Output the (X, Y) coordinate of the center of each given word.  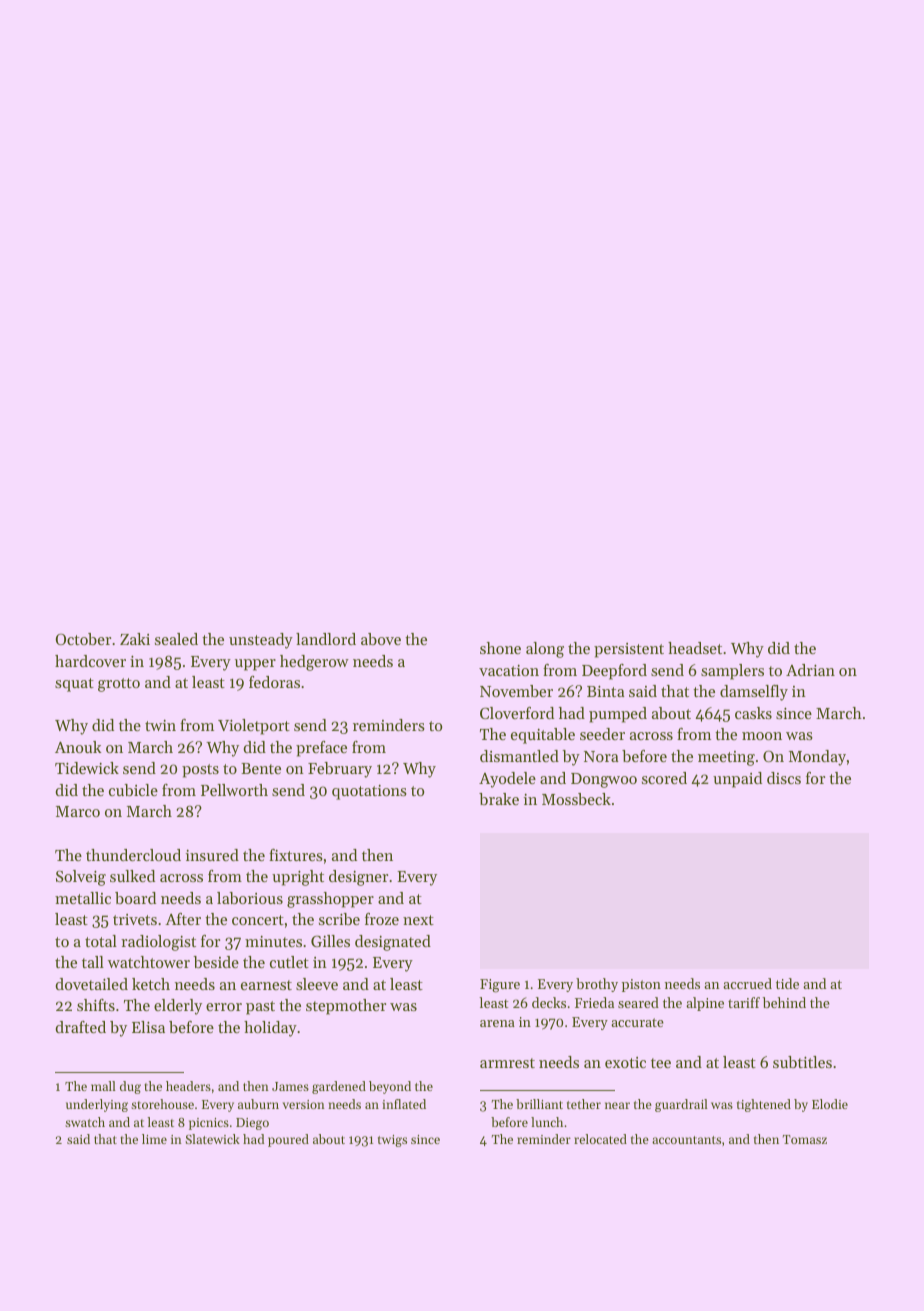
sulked (132, 876)
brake (499, 799)
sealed (176, 639)
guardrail (681, 1105)
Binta (606, 691)
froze (382, 919)
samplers (732, 672)
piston (641, 985)
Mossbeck (576, 799)
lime (154, 1139)
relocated (600, 1139)
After (183, 919)
